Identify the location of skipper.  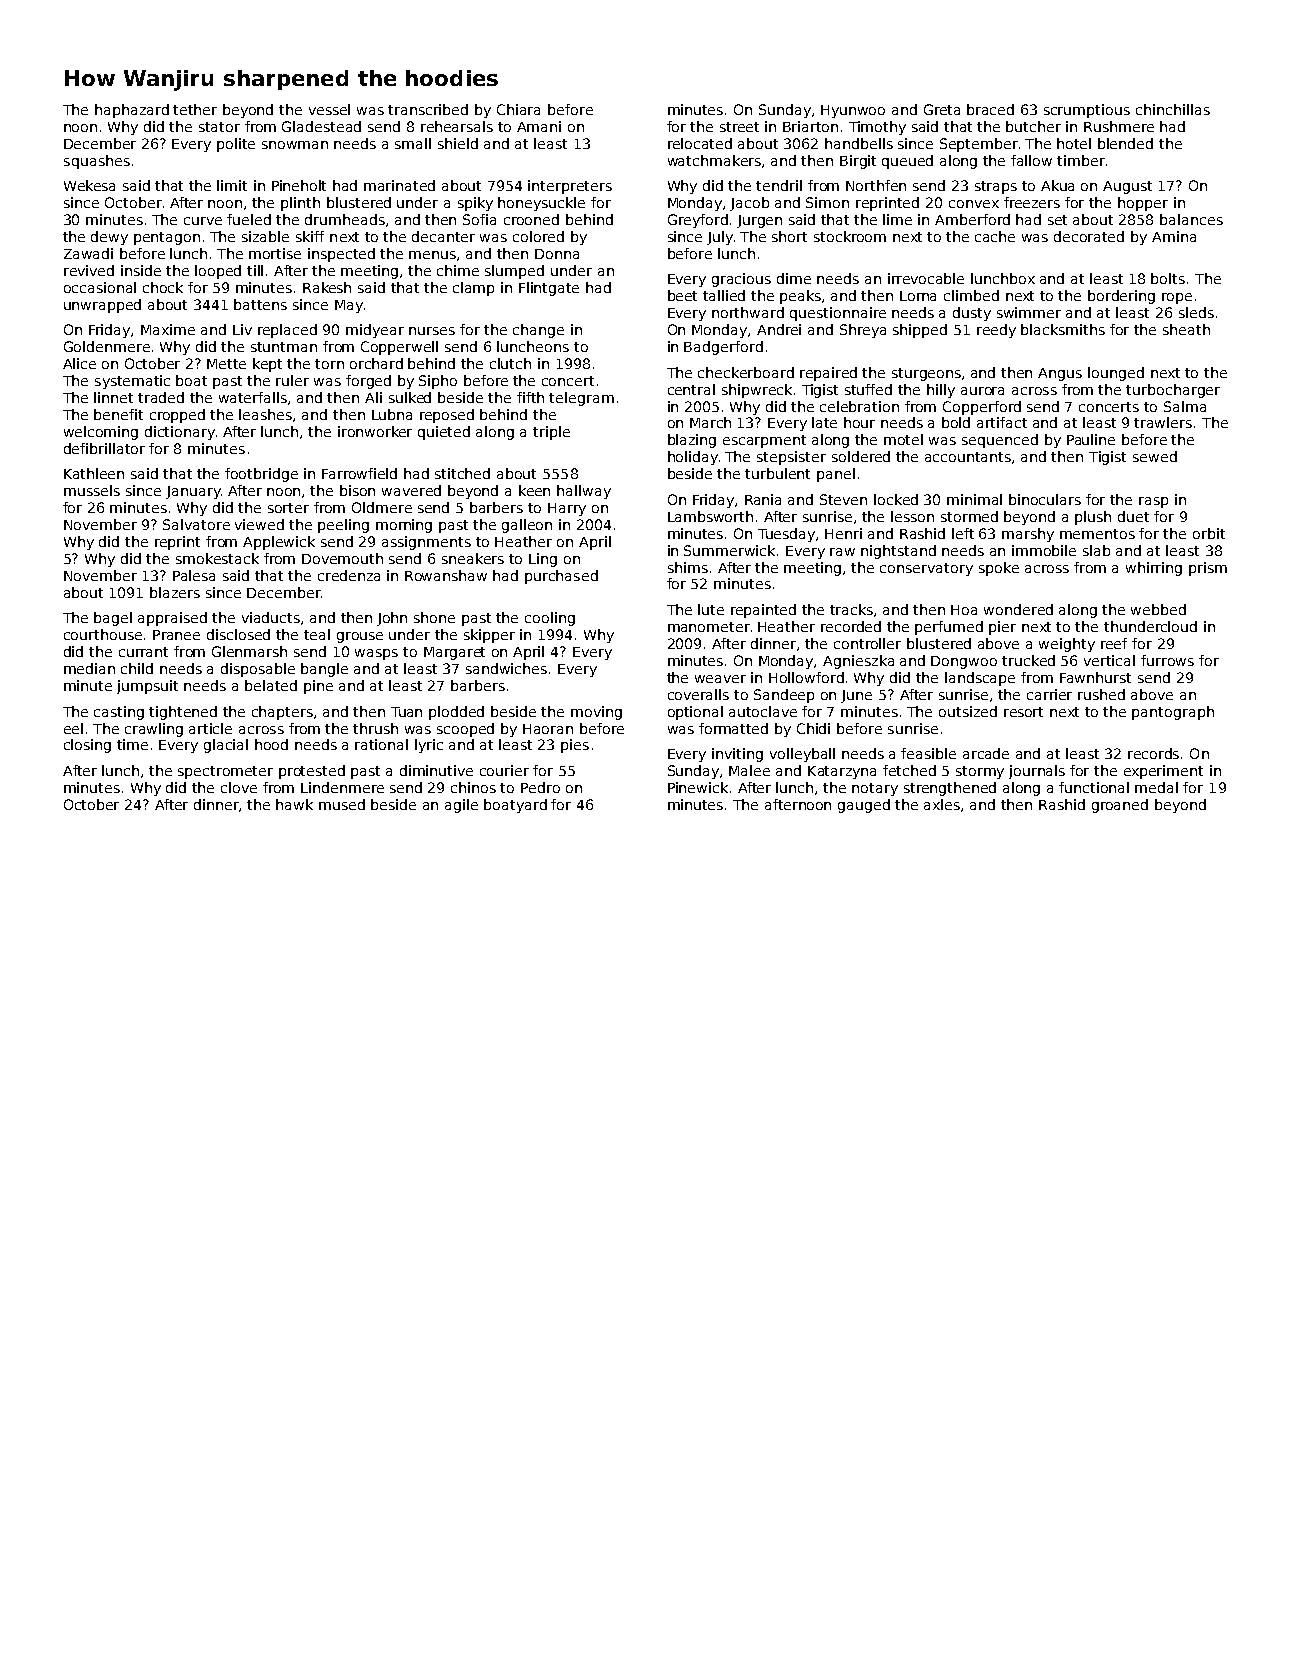
(489, 636).
